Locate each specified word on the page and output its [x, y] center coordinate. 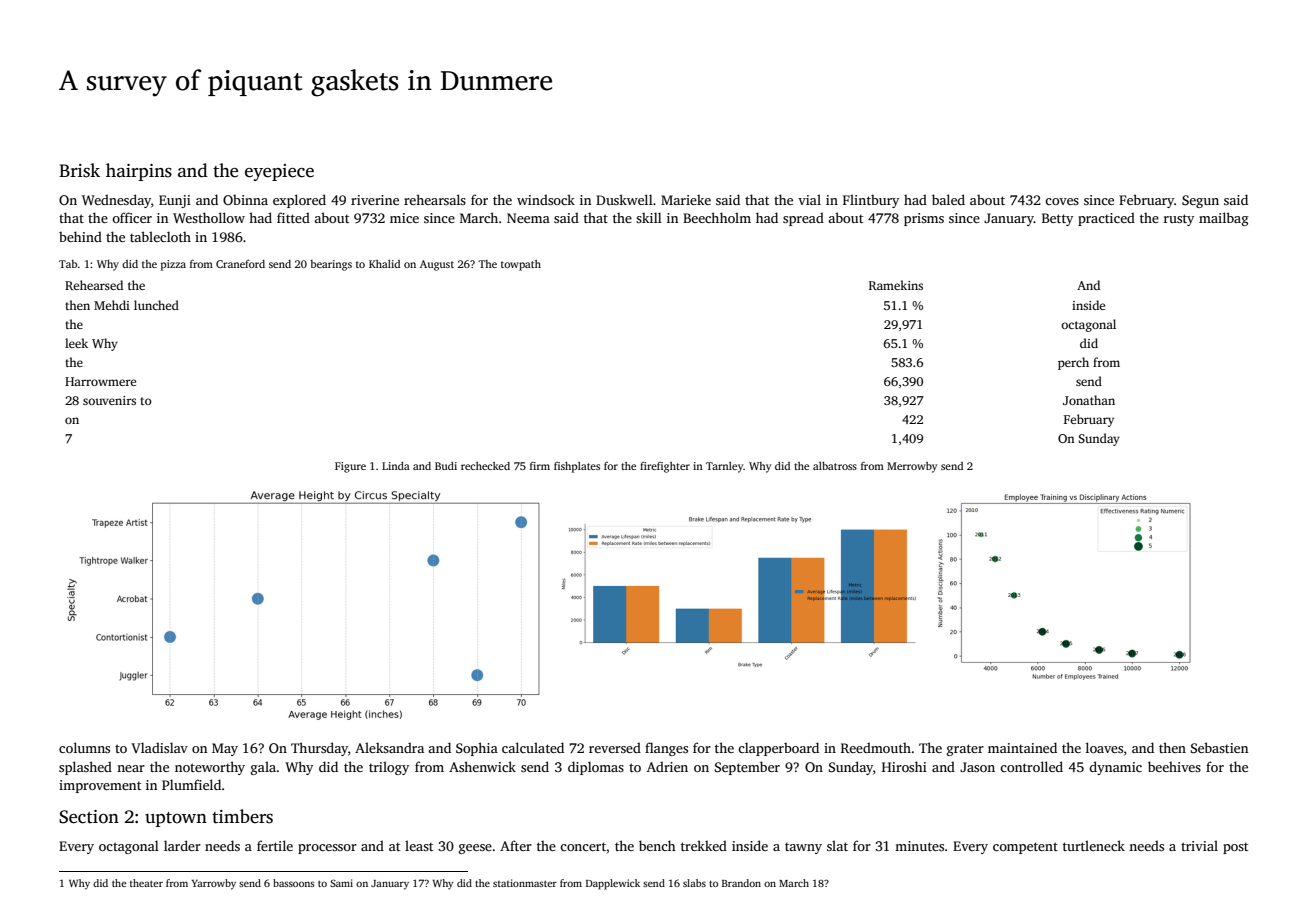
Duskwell [624, 199]
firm [540, 465]
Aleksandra [389, 747]
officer [132, 217]
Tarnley [725, 467]
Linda [396, 466]
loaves [1104, 747]
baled [948, 199]
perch [1073, 363]
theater [146, 883]
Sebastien [1219, 747]
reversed [615, 747]
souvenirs [109, 400]
